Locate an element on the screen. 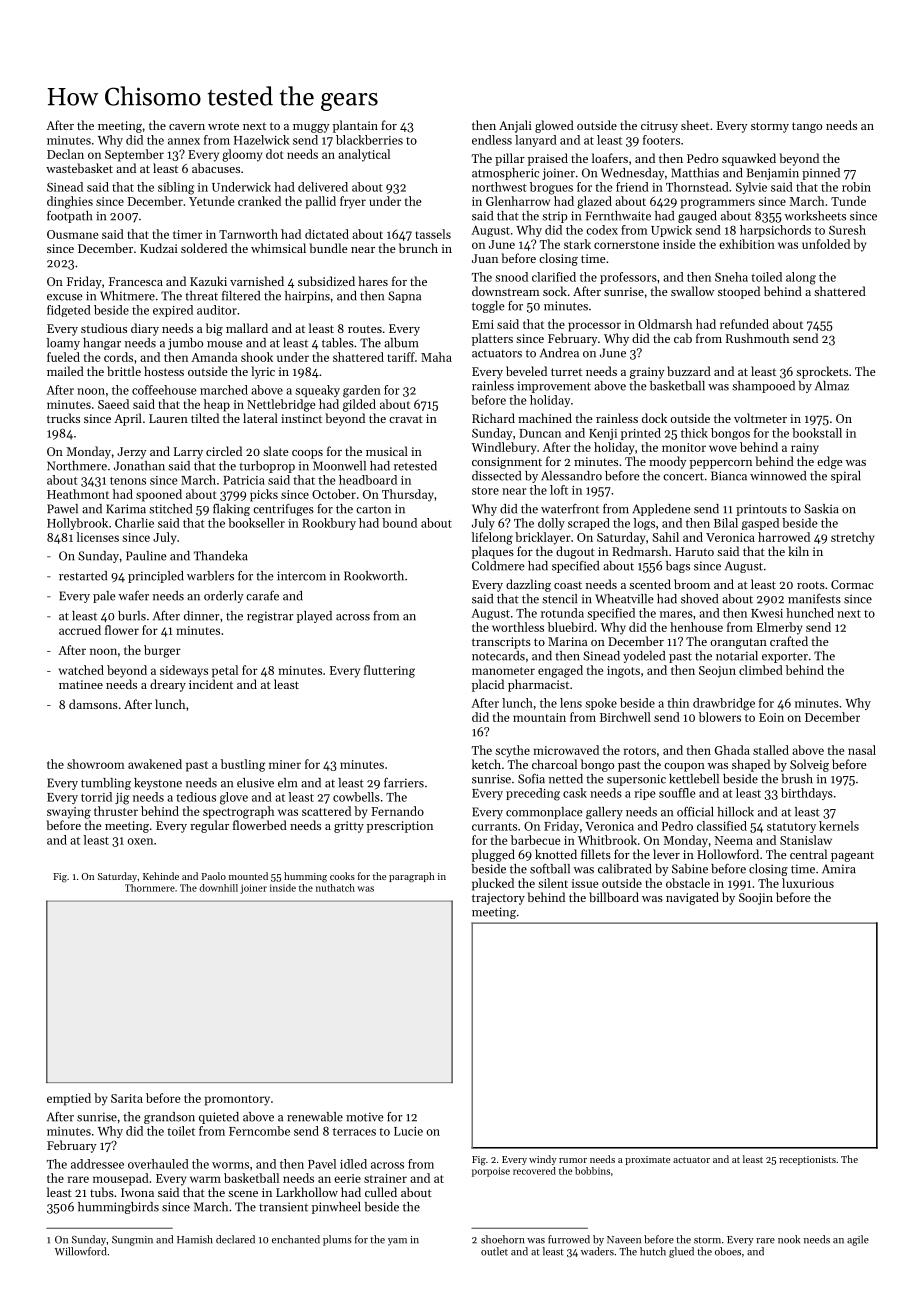  sprockets is located at coordinates (822, 372).
